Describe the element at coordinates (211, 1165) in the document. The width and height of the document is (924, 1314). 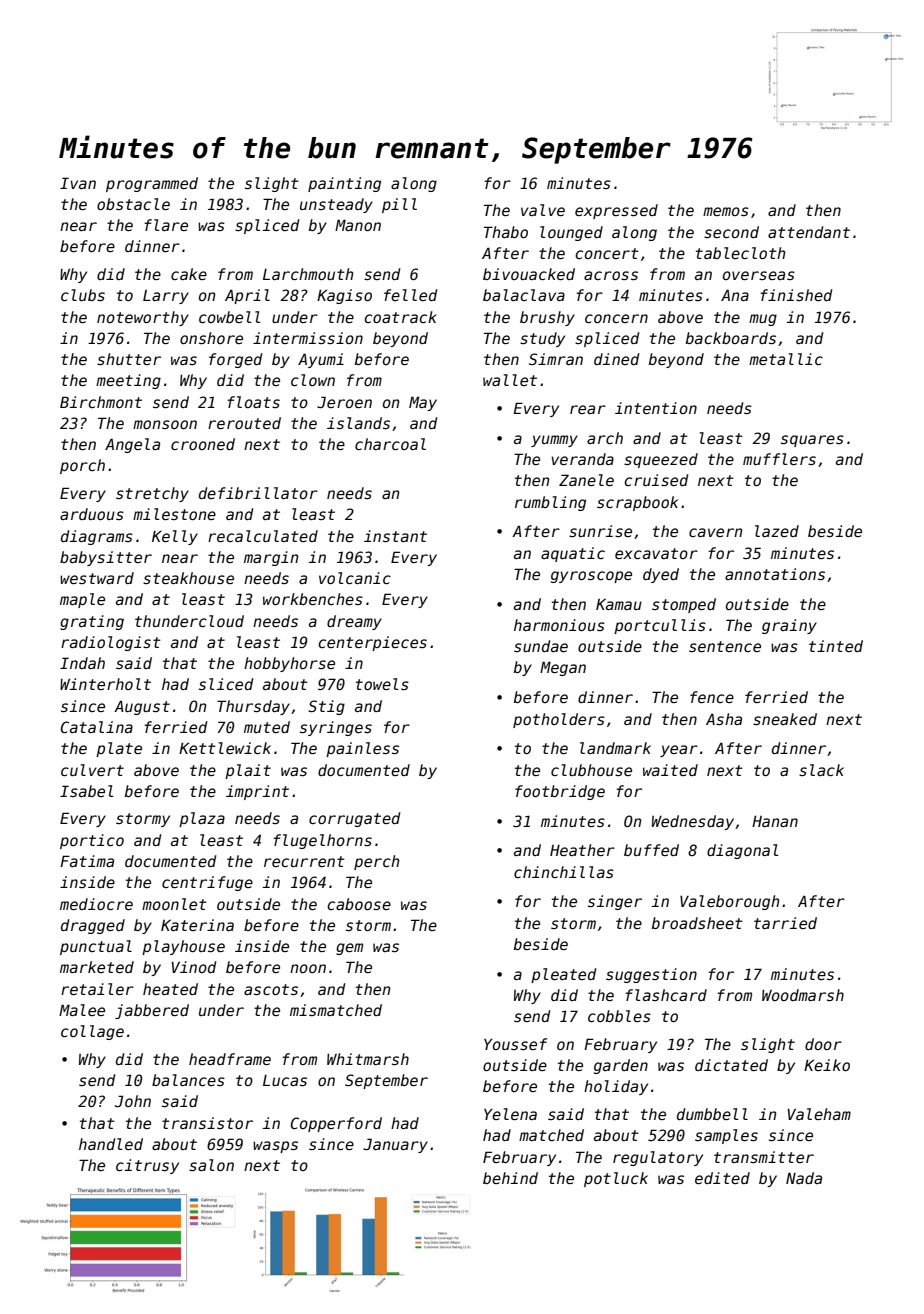
I see `salon` at that location.
